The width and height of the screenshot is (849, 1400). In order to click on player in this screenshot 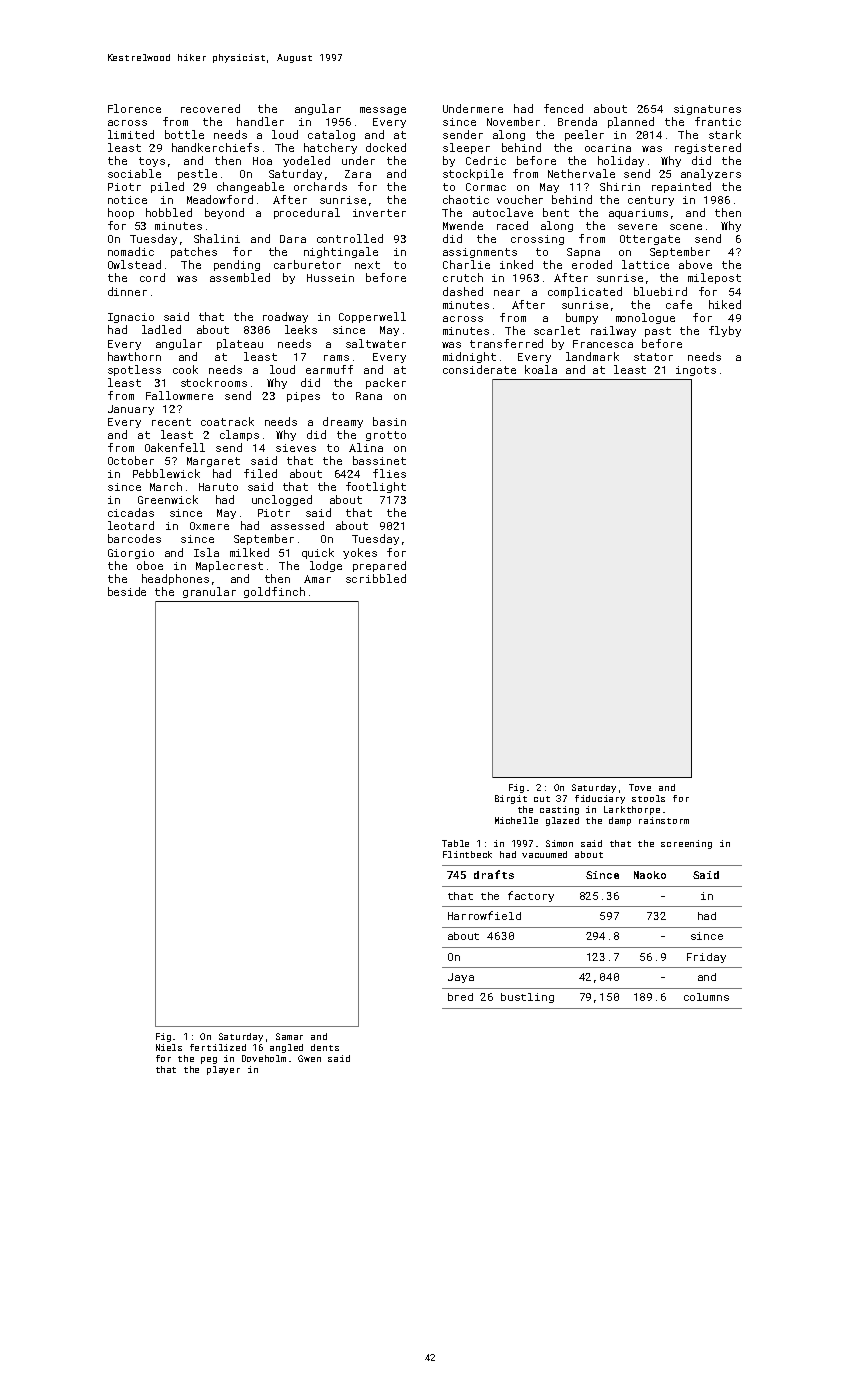, I will do `click(223, 1070)`.
